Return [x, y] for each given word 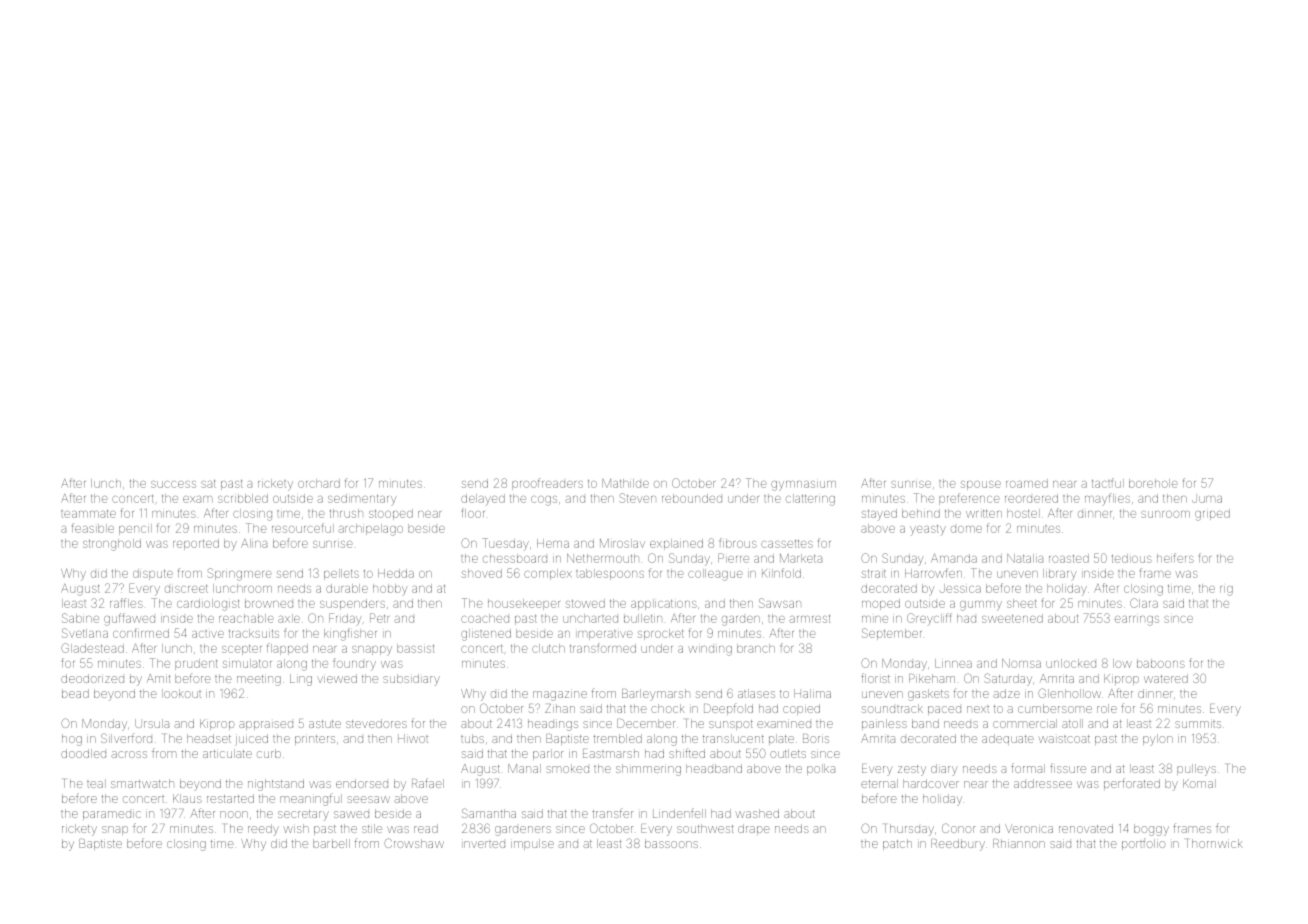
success [173, 484]
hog [72, 740]
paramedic [111, 815]
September [891, 634]
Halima [812, 693]
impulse [532, 844]
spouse [981, 485]
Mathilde [625, 483]
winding [710, 651]
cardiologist [208, 605]
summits [1198, 724]
